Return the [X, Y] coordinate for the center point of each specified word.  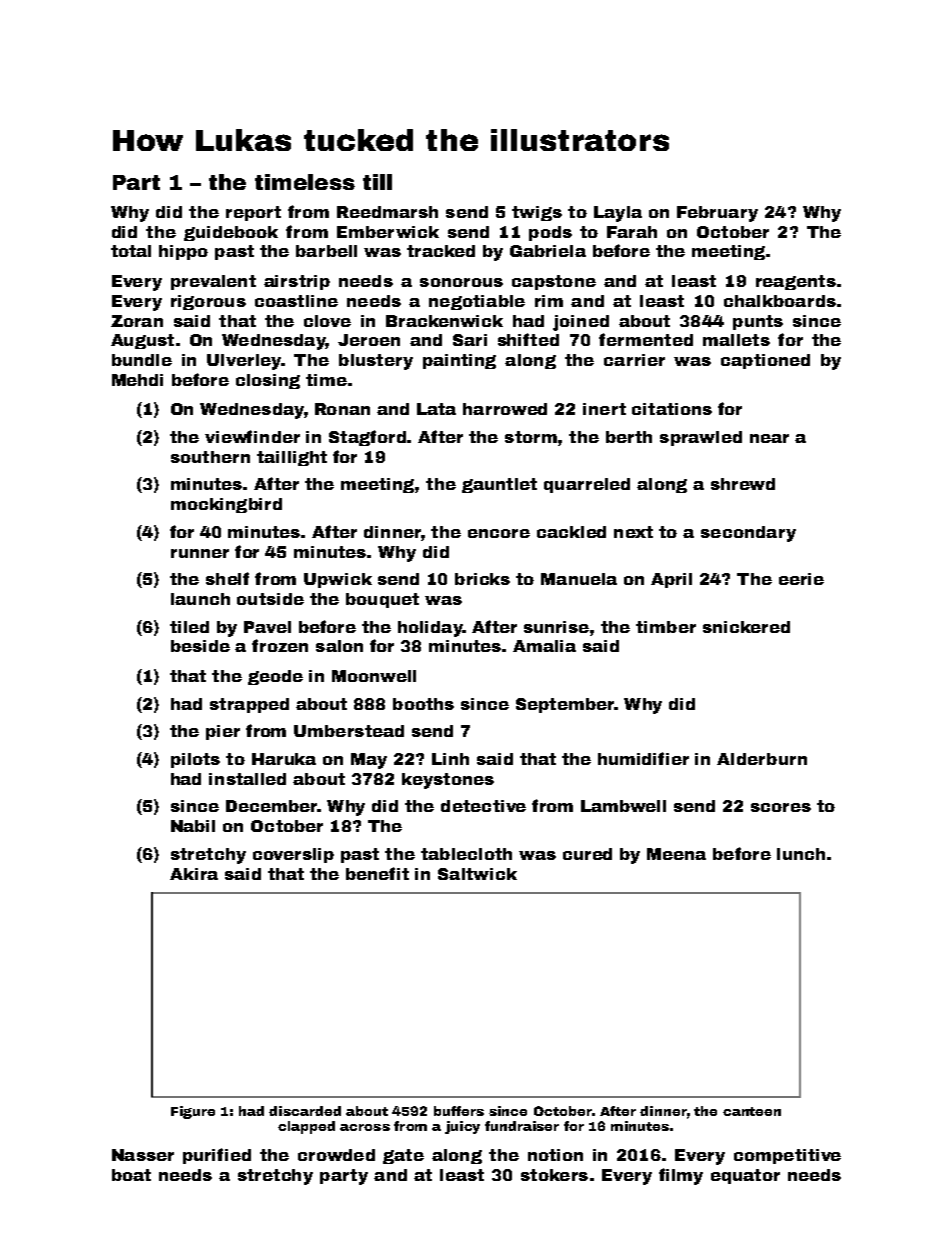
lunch [801, 854]
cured [587, 854]
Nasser [143, 1155]
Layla [618, 214]
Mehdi [137, 380]
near [769, 438]
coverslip [293, 855]
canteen [752, 1111]
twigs [537, 213]
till [377, 182]
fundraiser [522, 1126]
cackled [571, 532]
